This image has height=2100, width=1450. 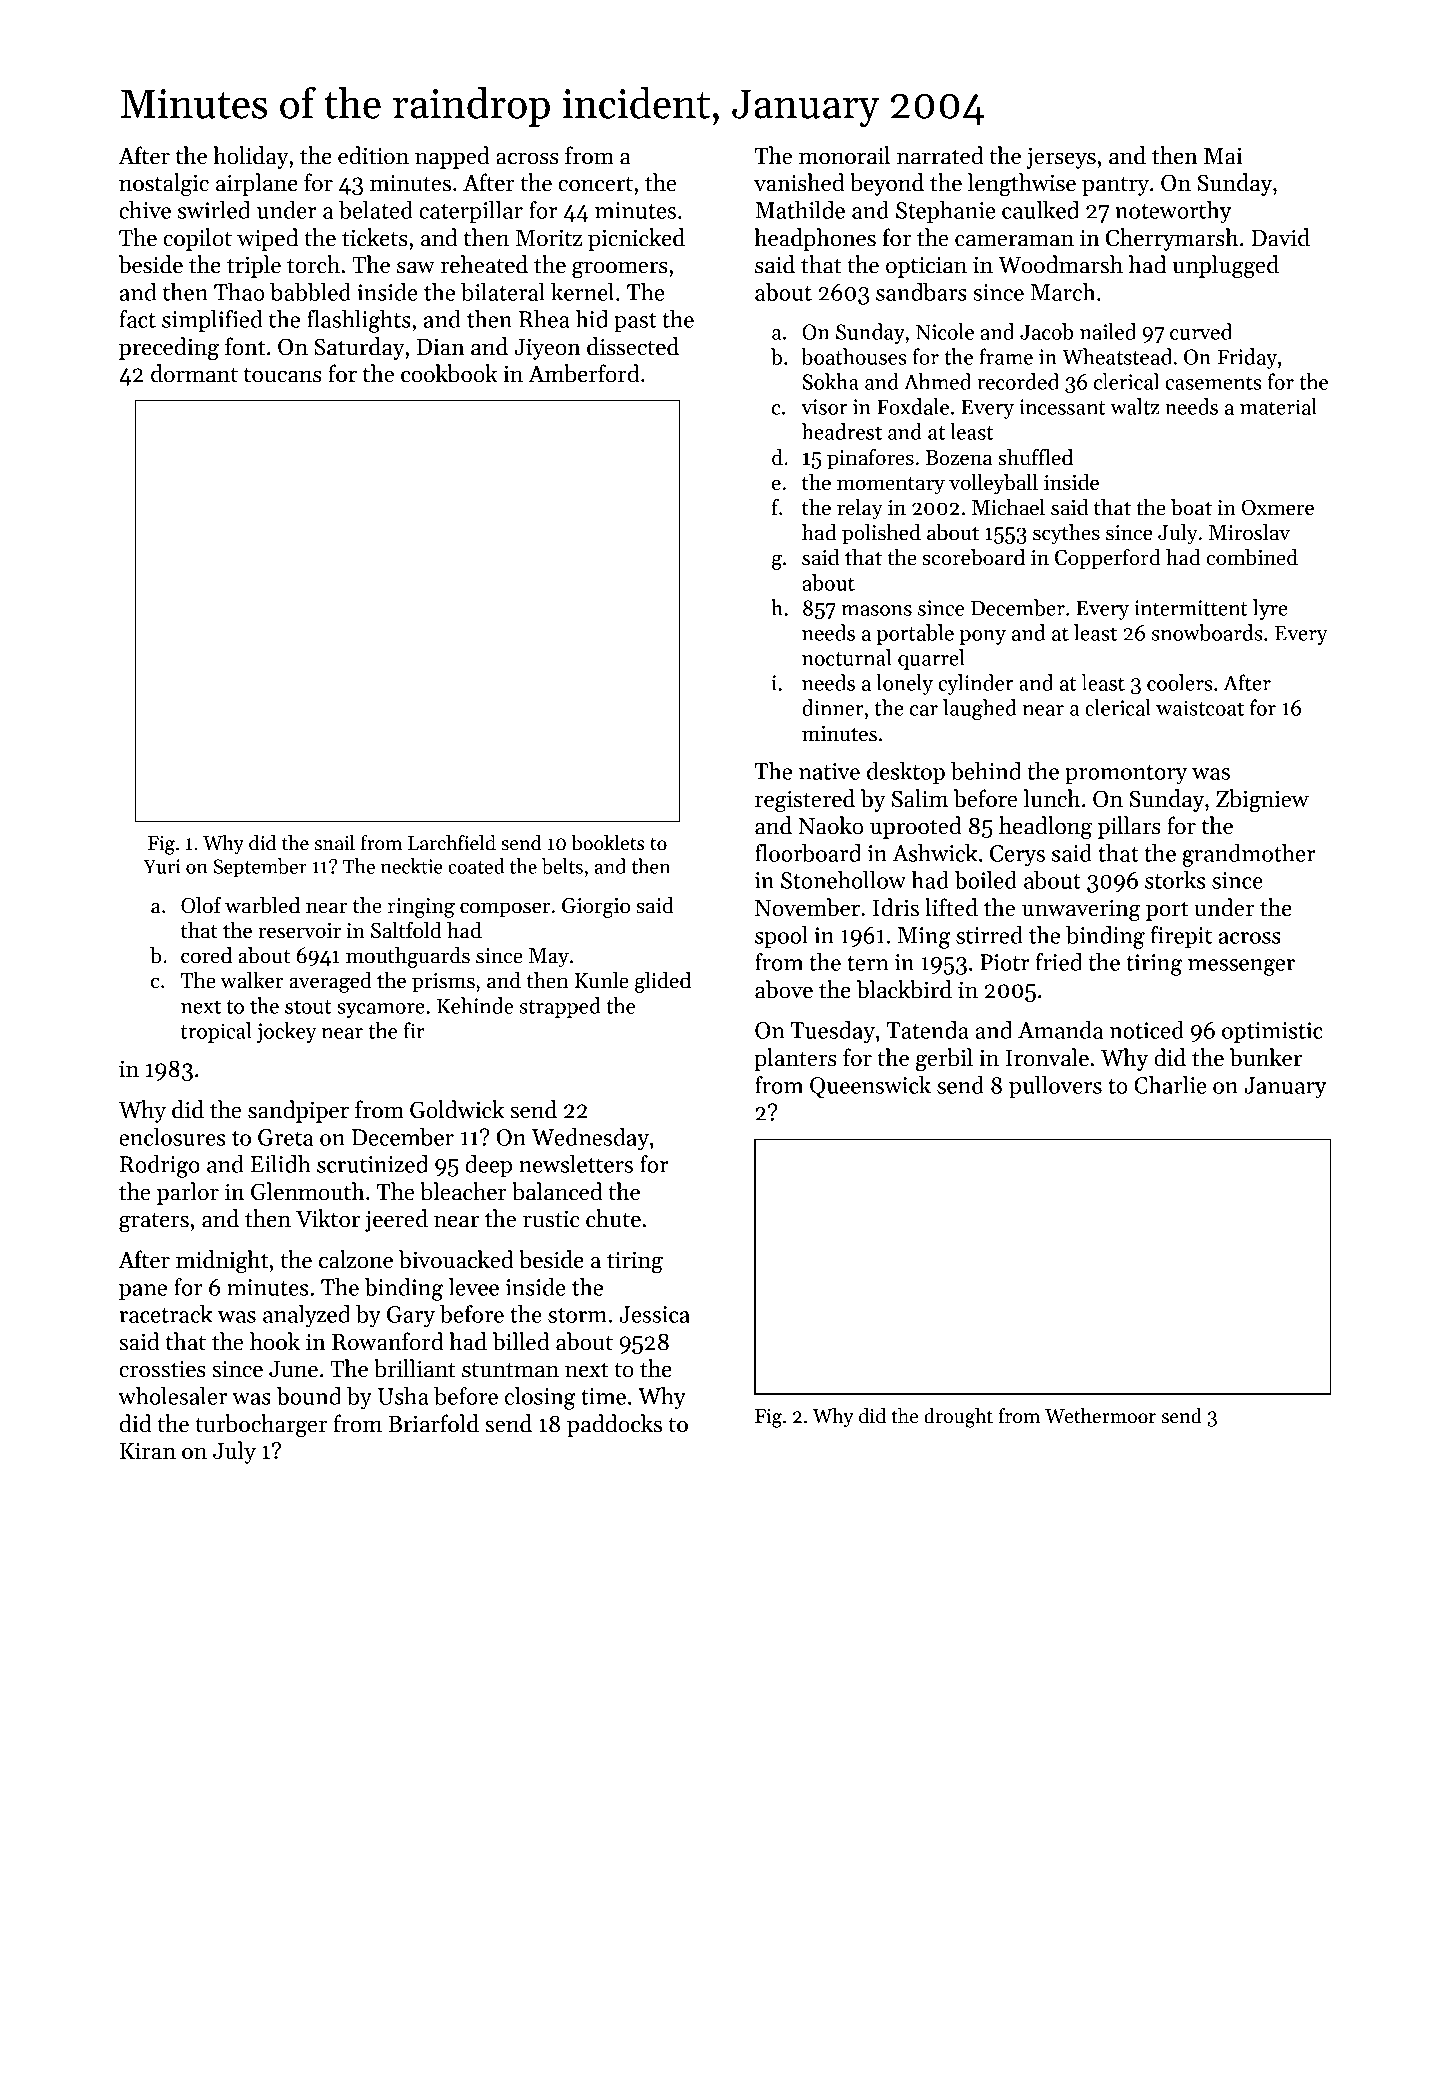 What do you see at coordinates (958, 1418) in the image?
I see `drought` at bounding box center [958, 1418].
